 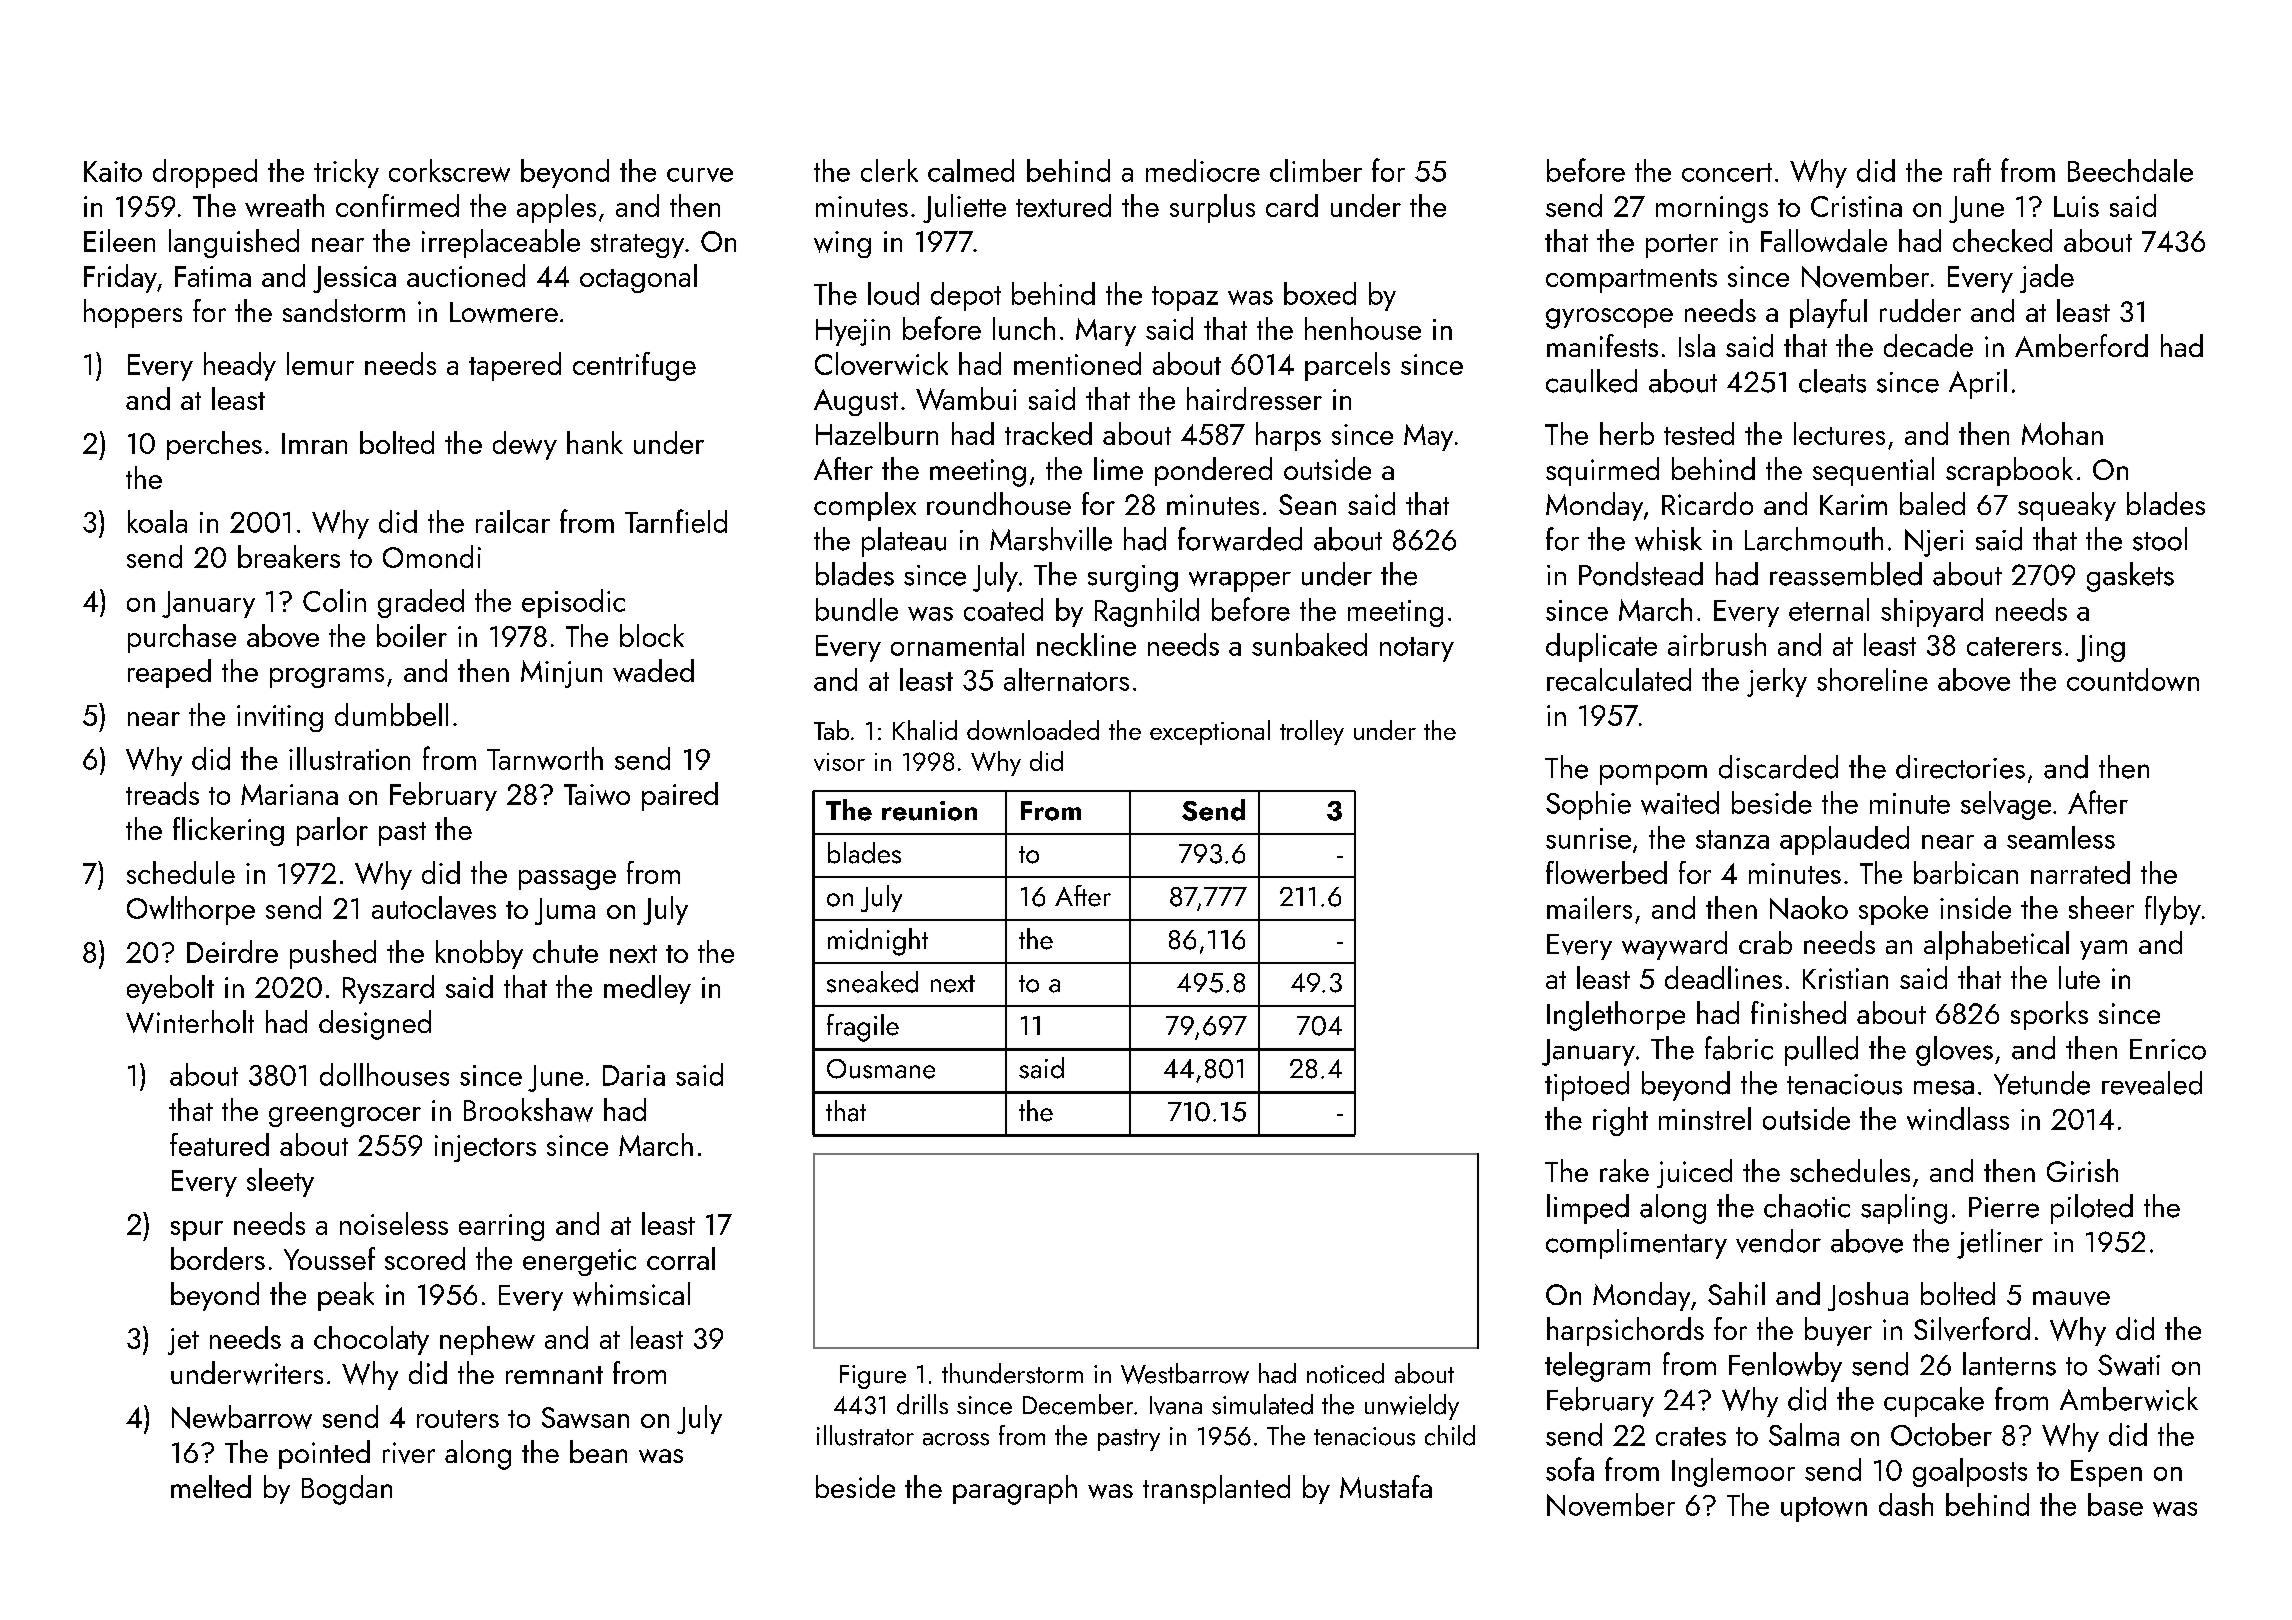 What do you see at coordinates (162, 793) in the screenshot?
I see `treads` at bounding box center [162, 793].
